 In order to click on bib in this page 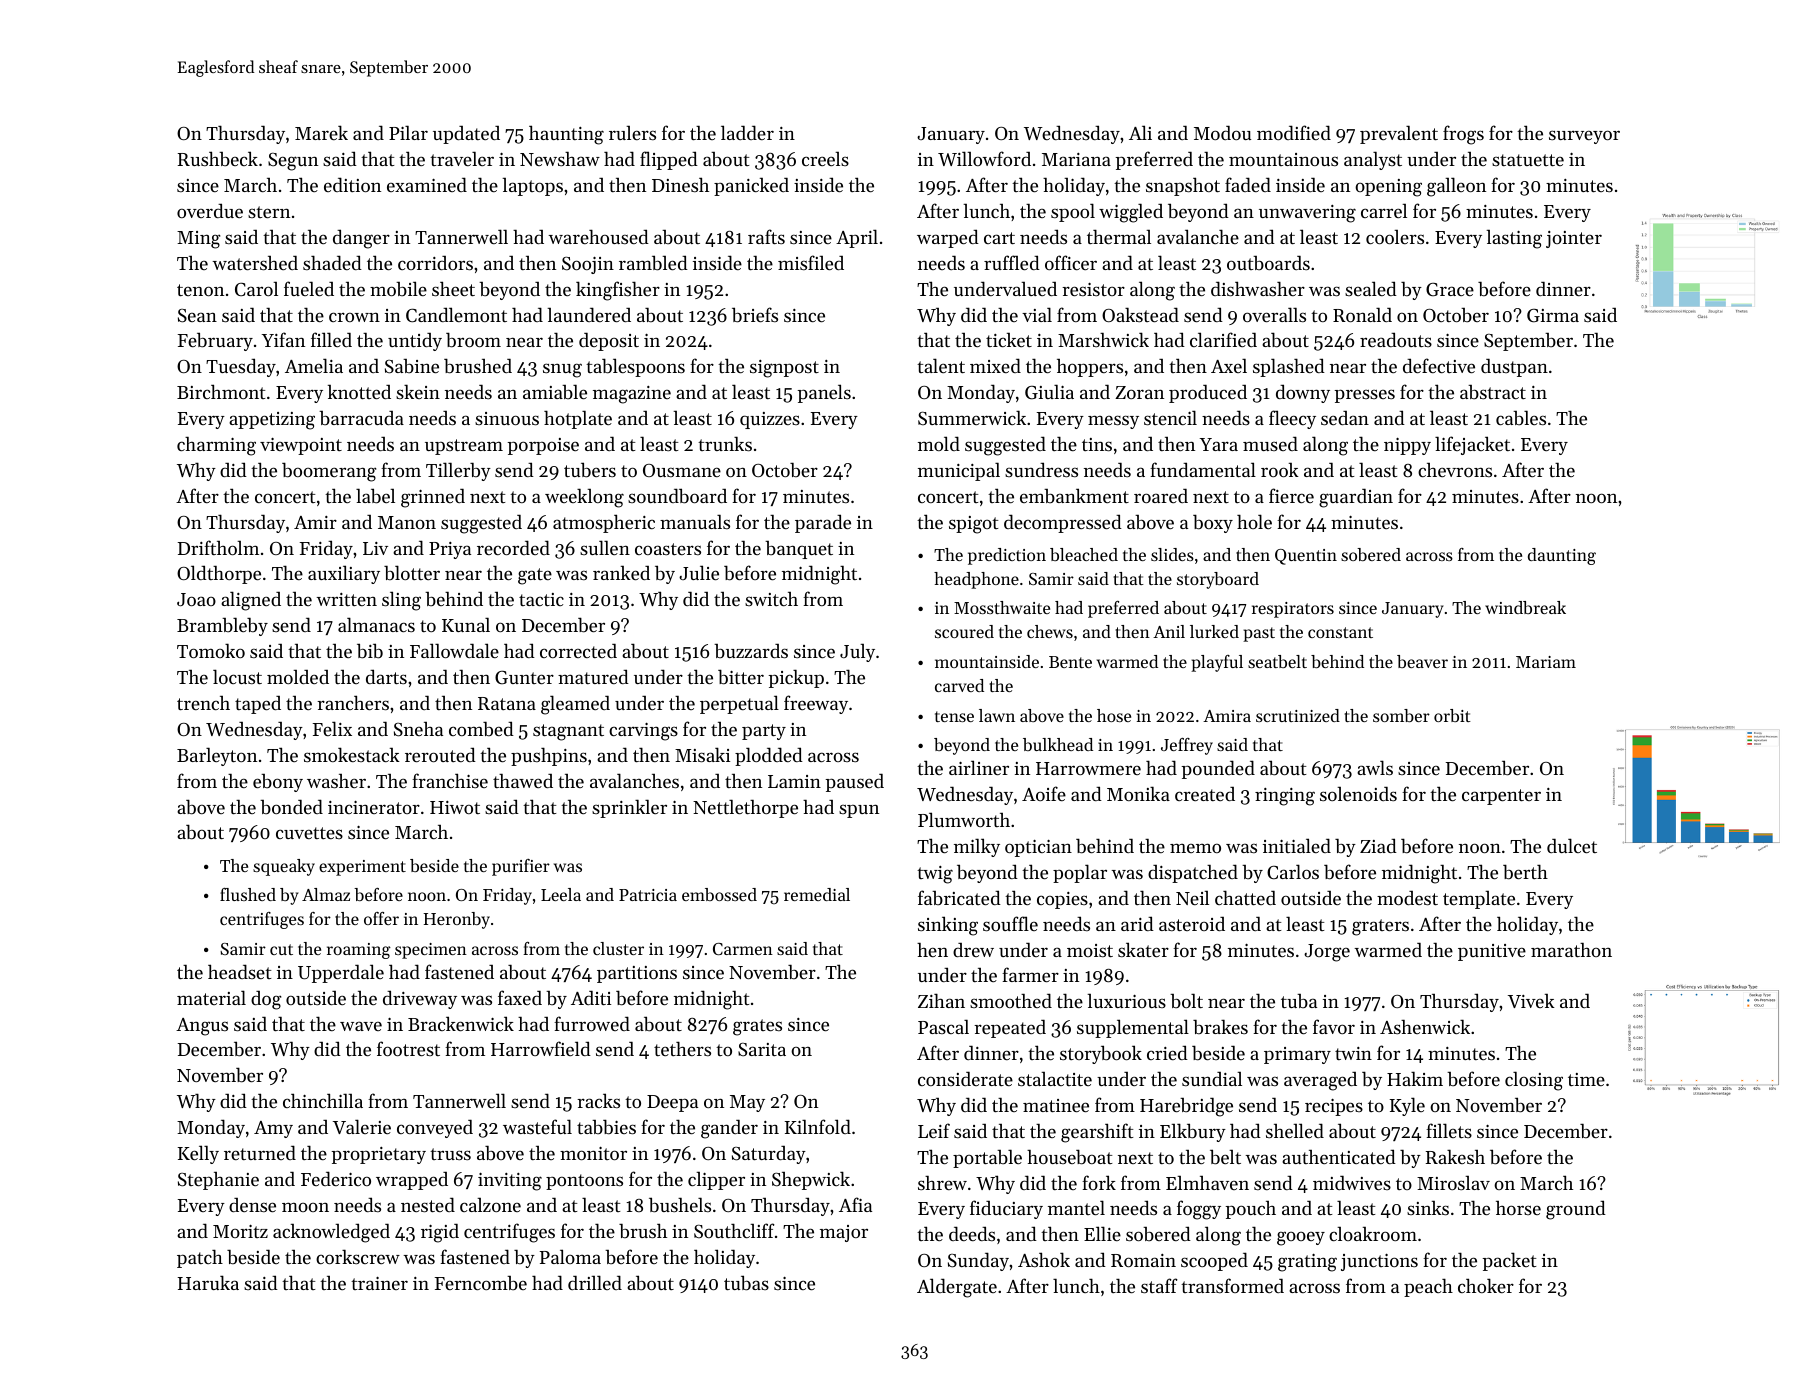, I will do `click(370, 651)`.
